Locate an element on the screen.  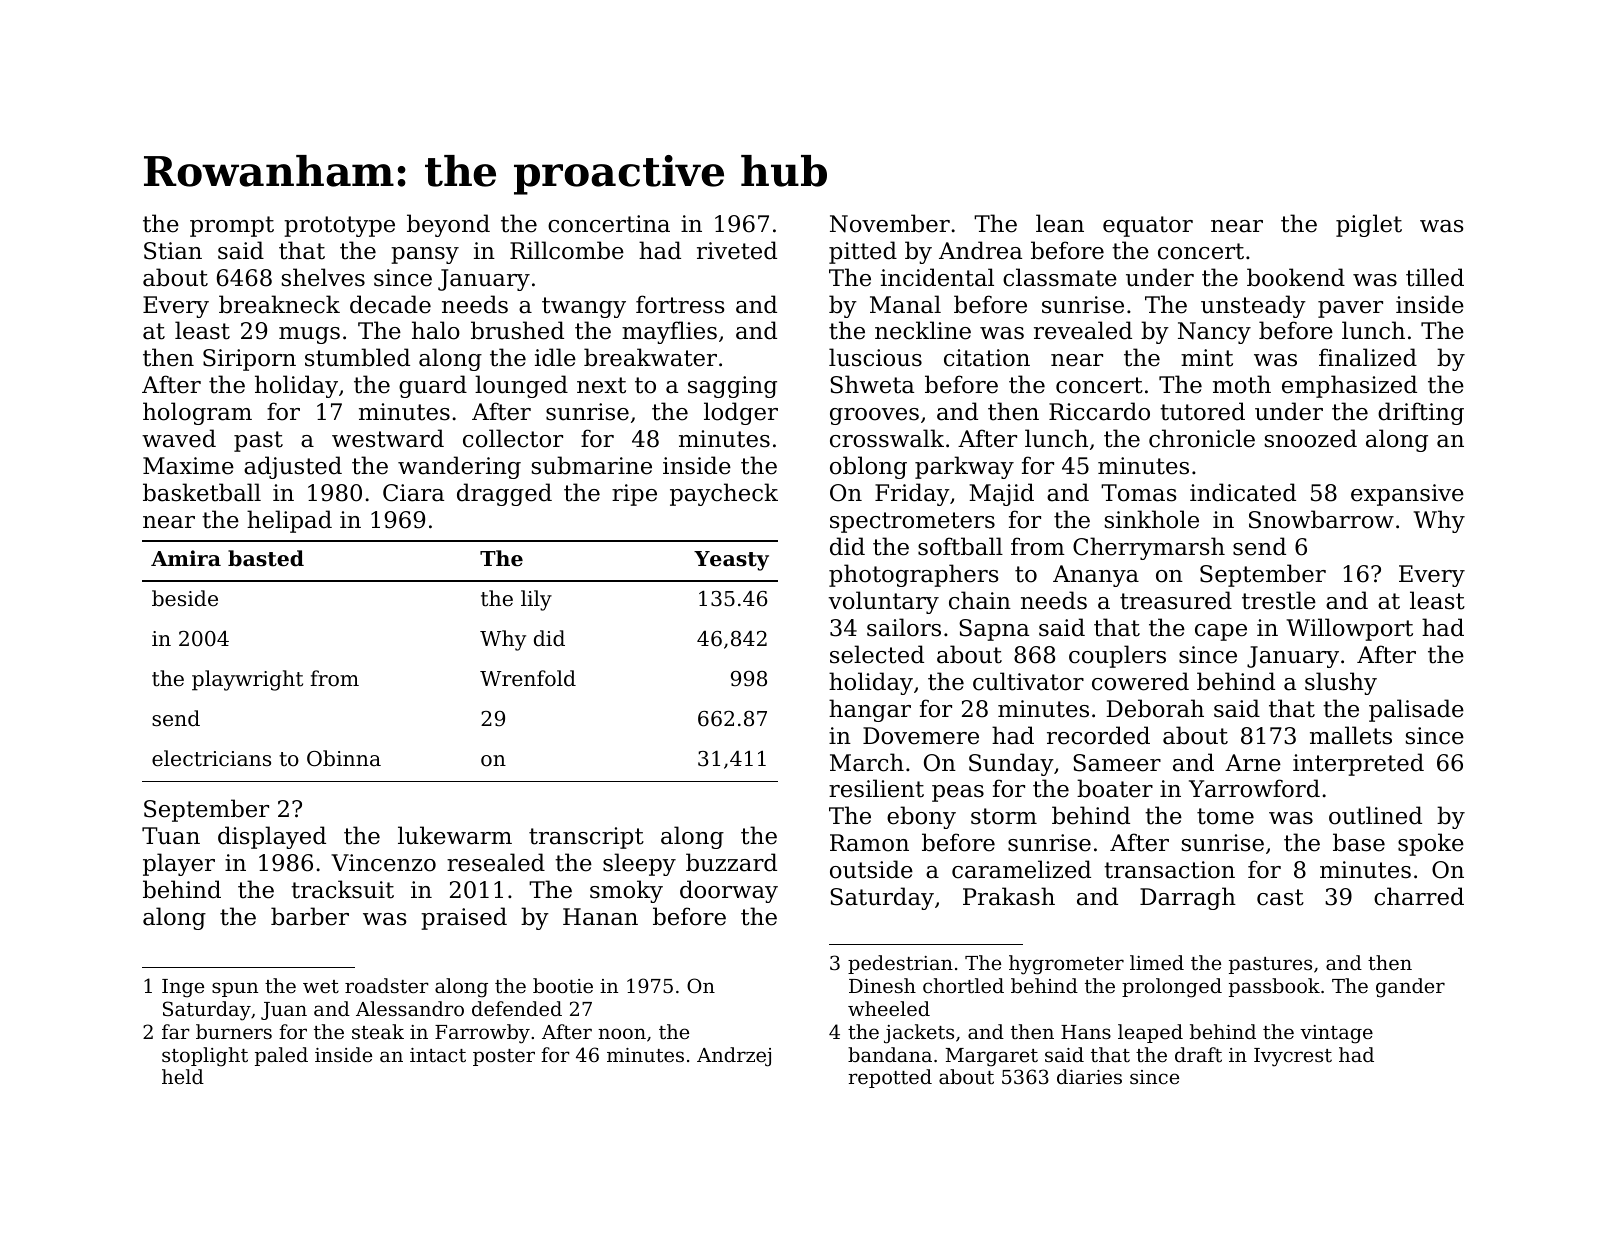
expansive is located at coordinates (1407, 495).
